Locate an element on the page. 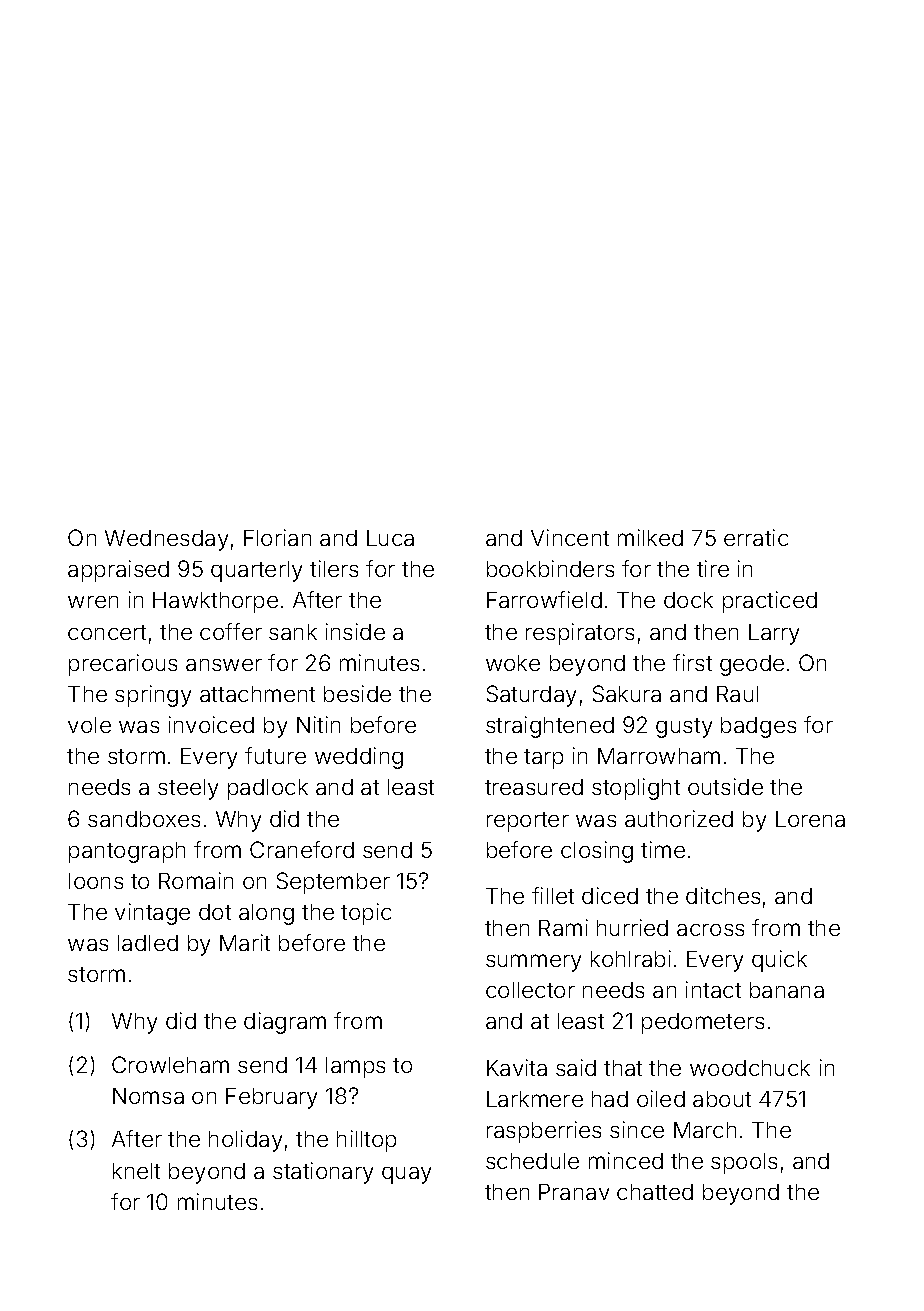  knelt is located at coordinates (136, 1171).
